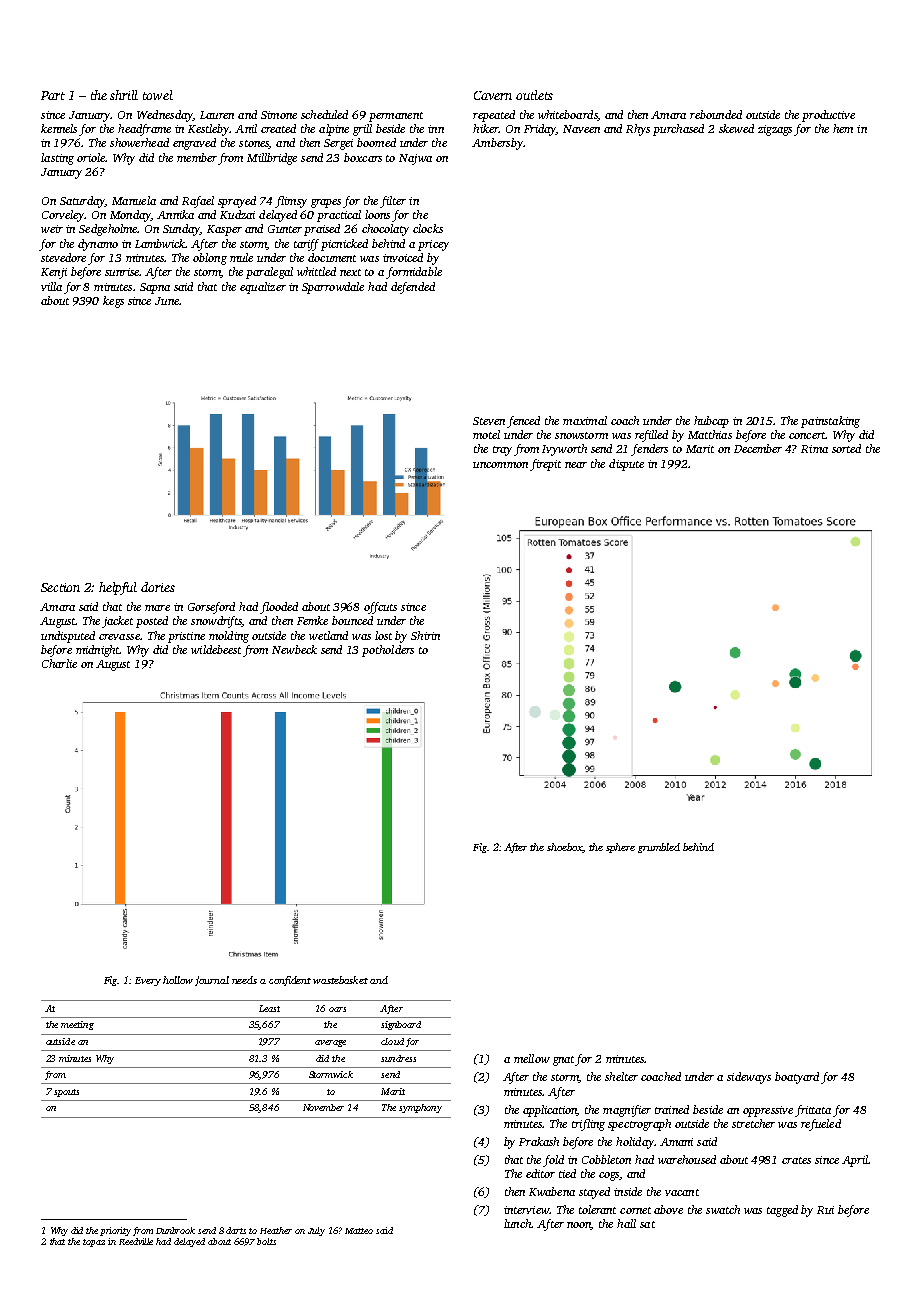 Image resolution: width=924 pixels, height=1308 pixels. Describe the element at coordinates (54, 273) in the page. I see `Kenji` at that location.
